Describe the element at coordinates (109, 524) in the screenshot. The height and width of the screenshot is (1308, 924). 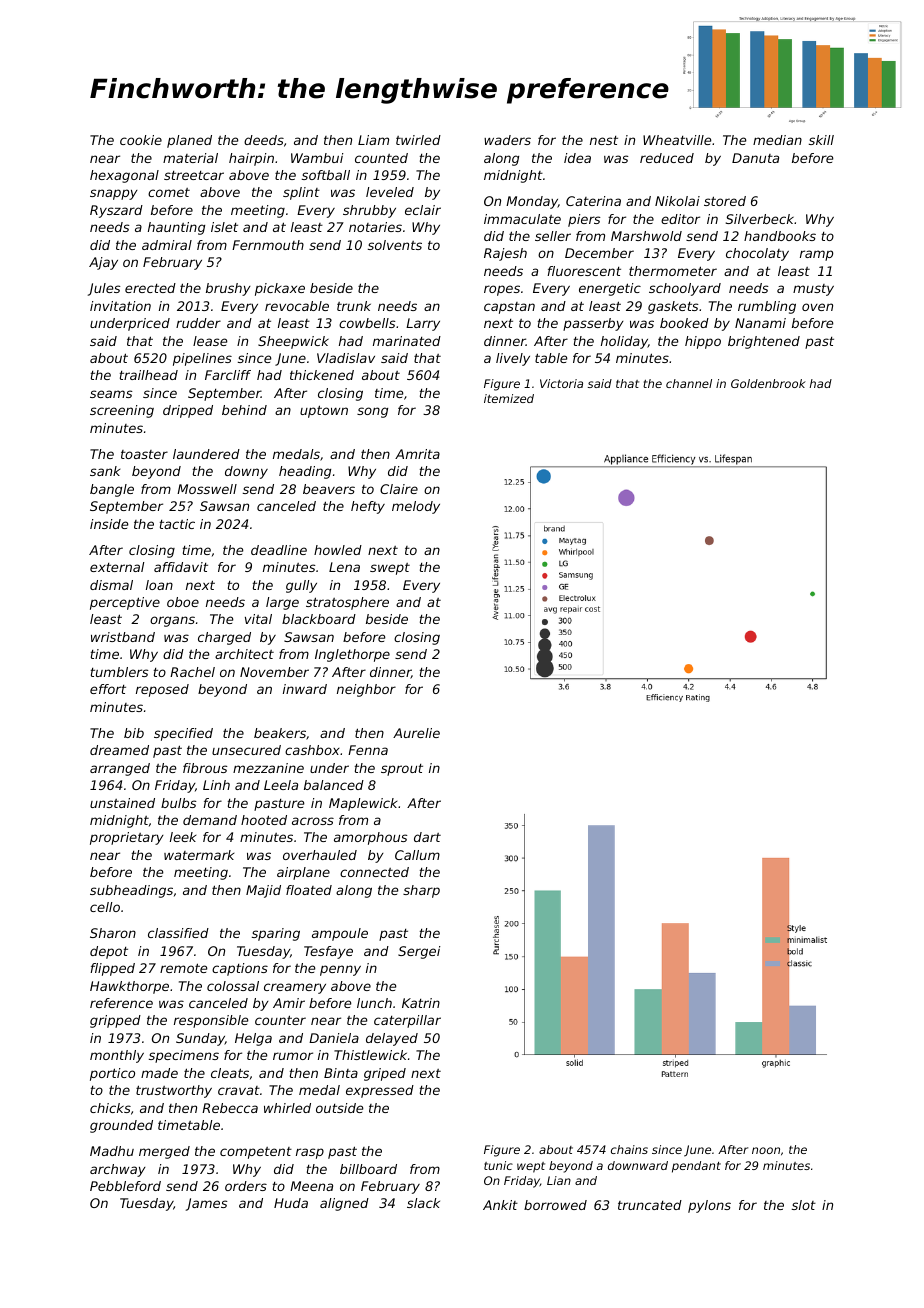
I see `inside` at that location.
